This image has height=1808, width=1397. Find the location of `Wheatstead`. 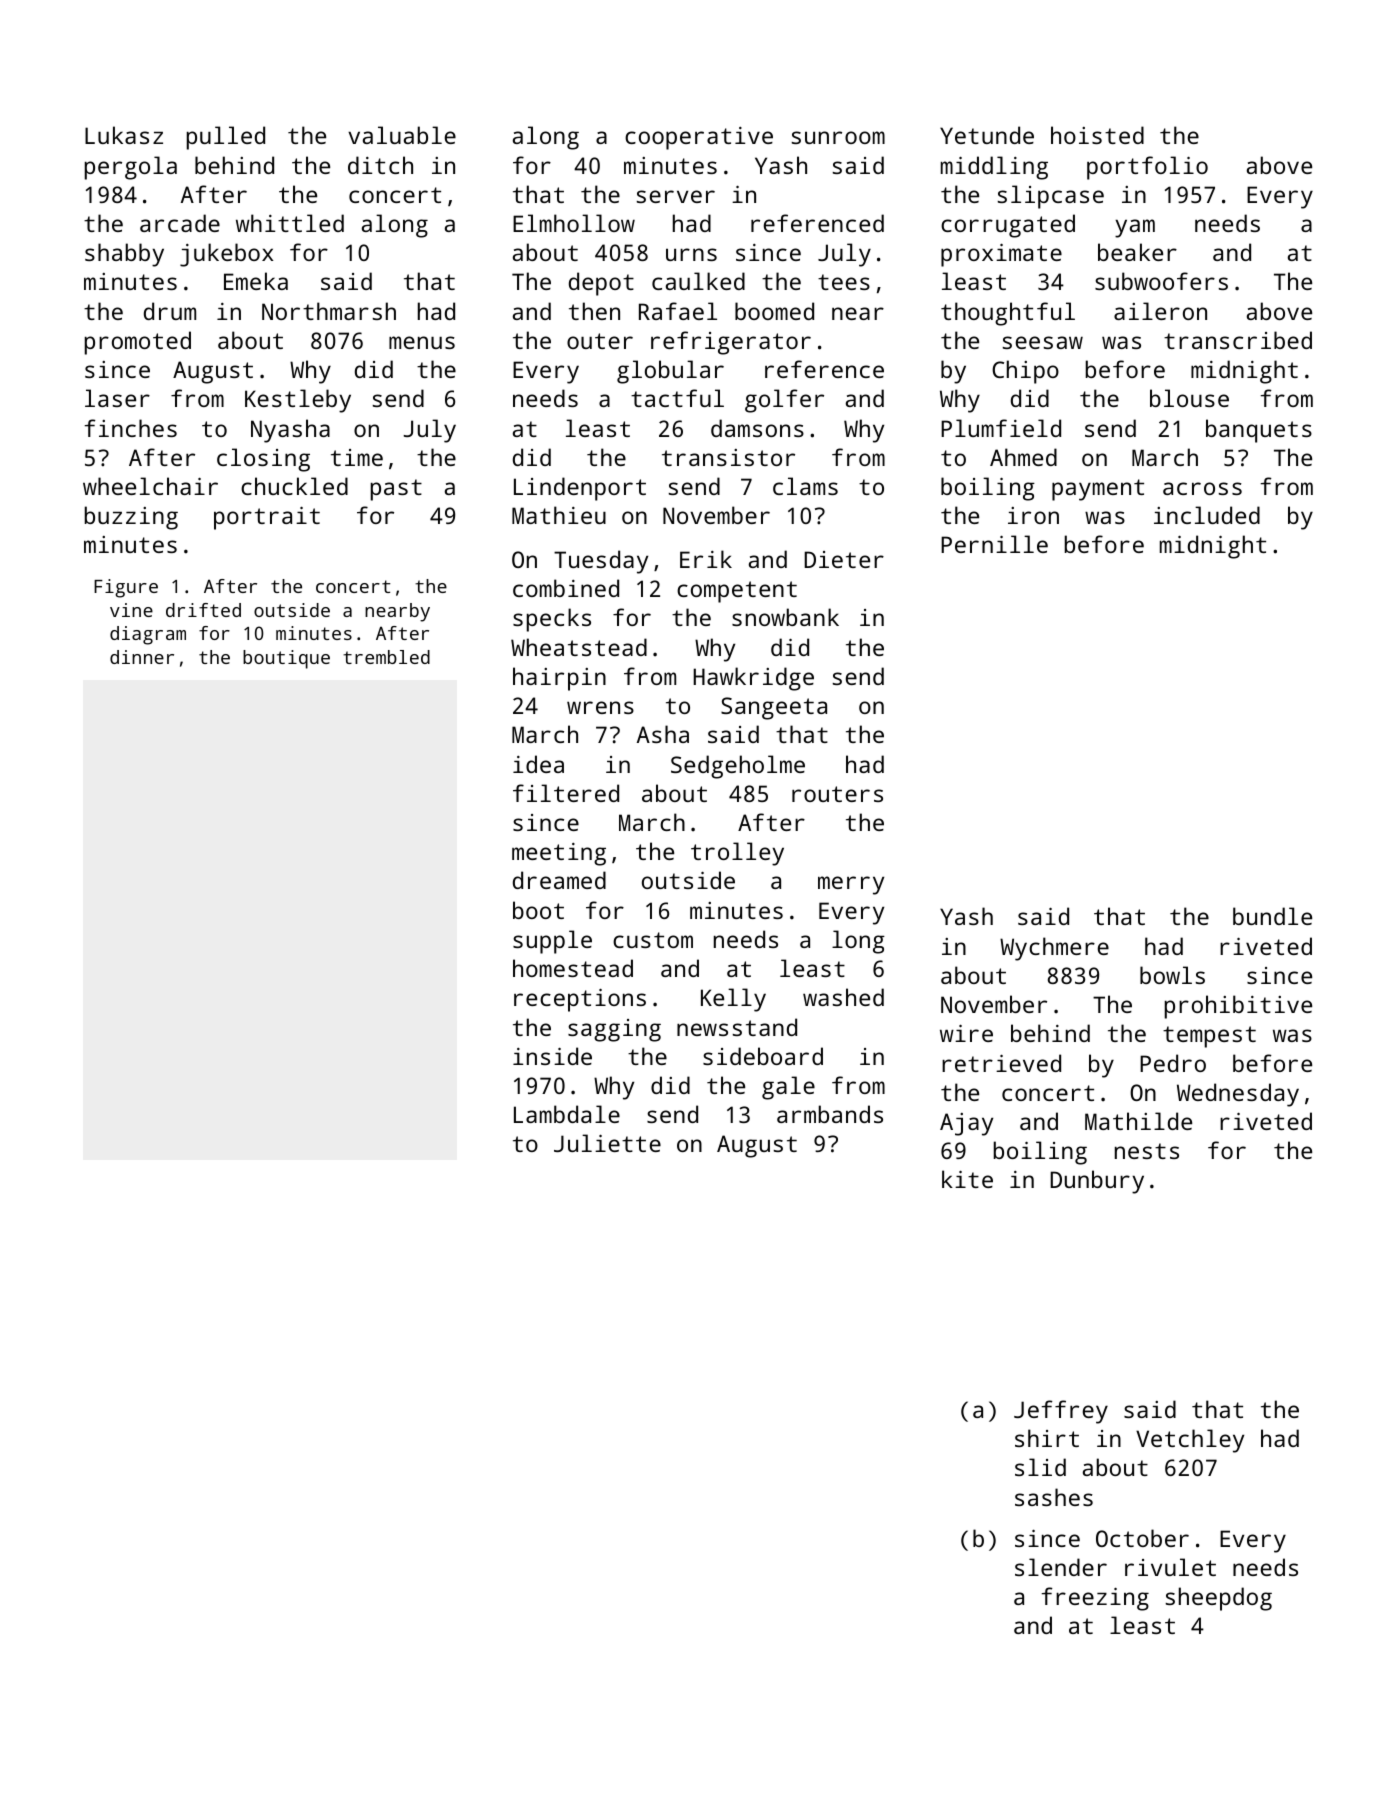

Wheatstead is located at coordinates (579, 647).
